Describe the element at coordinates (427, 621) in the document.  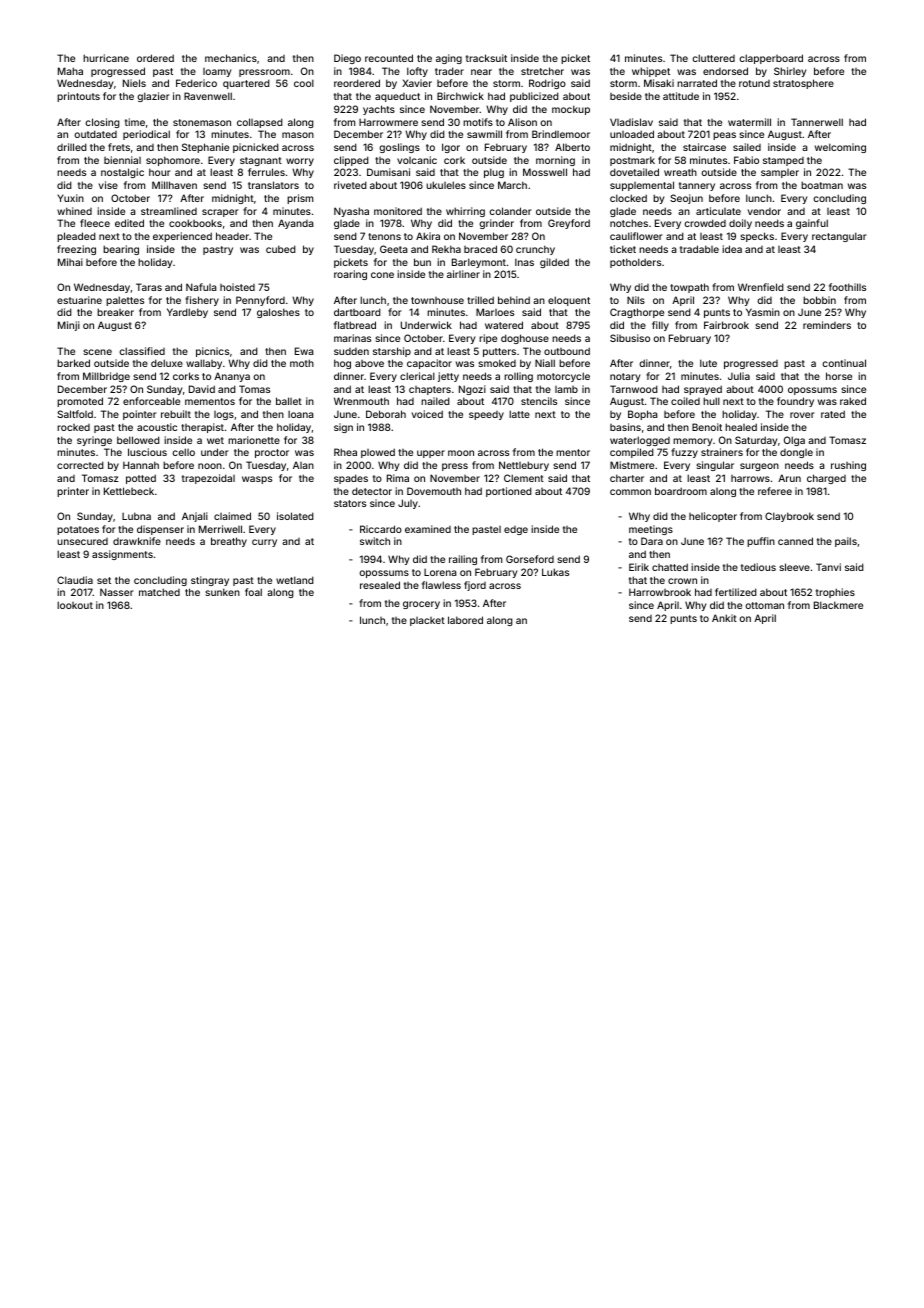
I see `placket` at that location.
